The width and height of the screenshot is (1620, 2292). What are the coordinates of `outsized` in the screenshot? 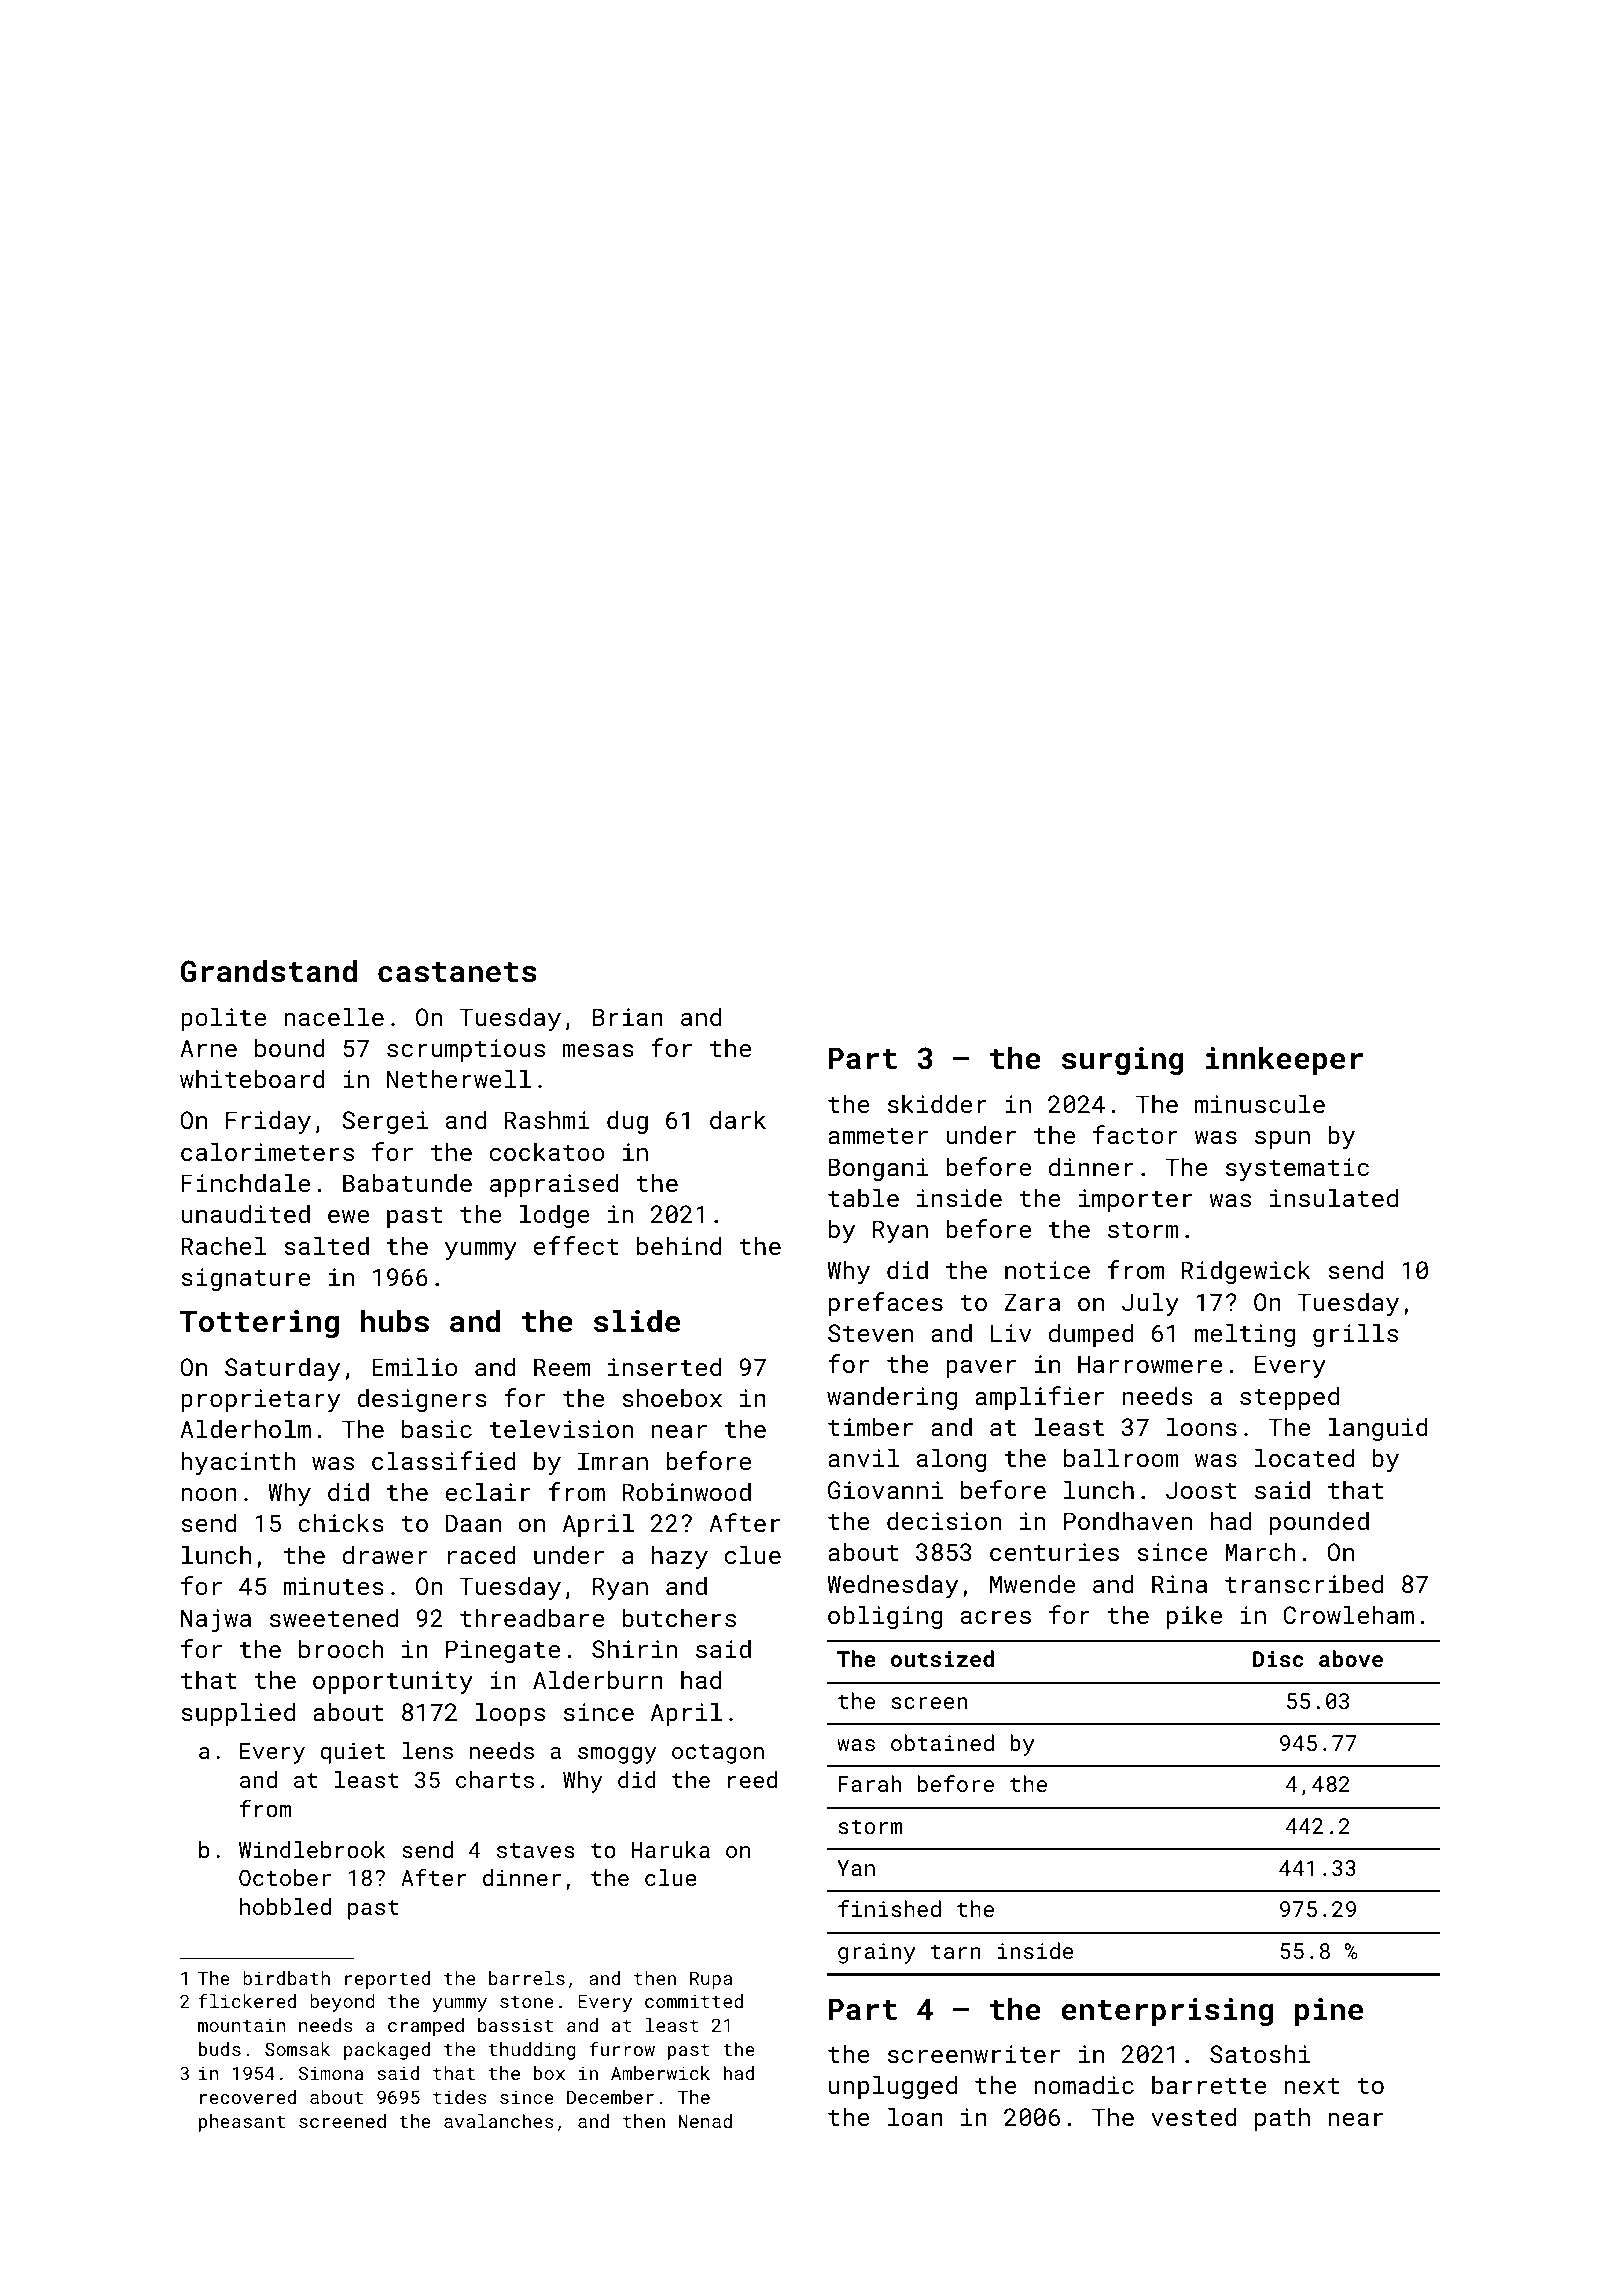 It's located at (942, 1658).
